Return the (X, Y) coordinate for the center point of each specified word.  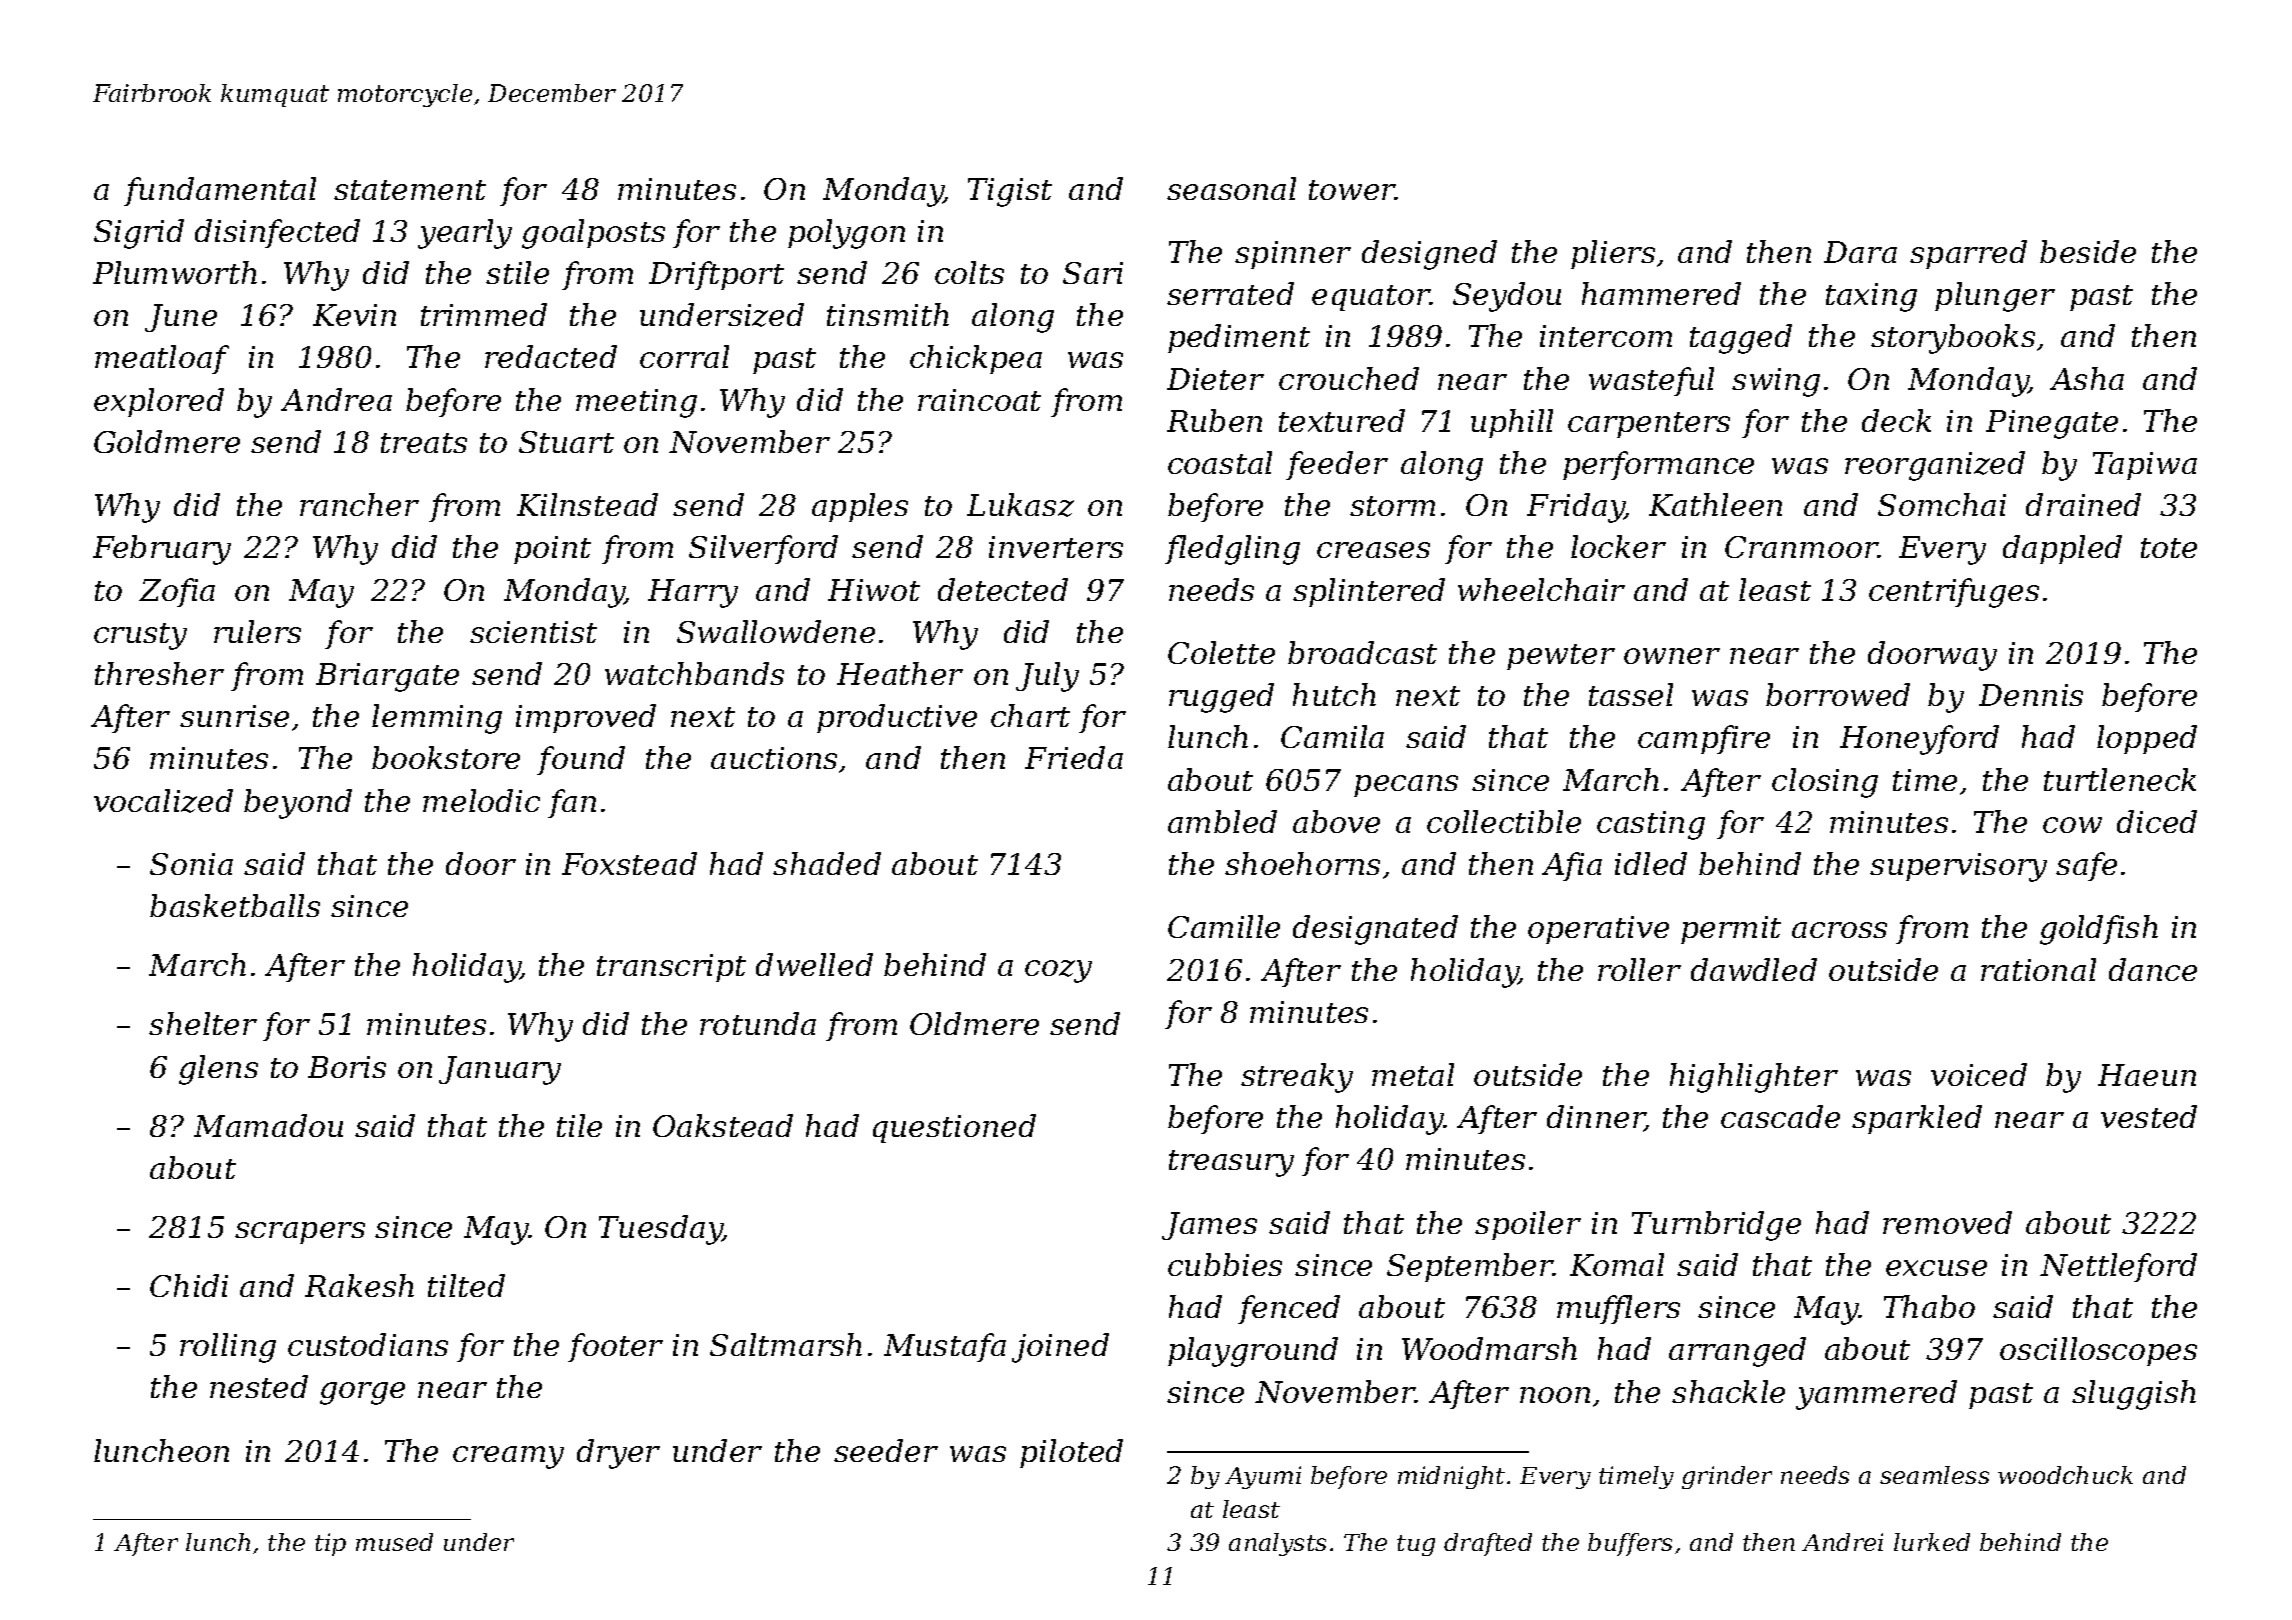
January (500, 1070)
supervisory (1958, 867)
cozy (1058, 971)
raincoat (979, 400)
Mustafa (945, 1347)
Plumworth (175, 272)
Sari (1093, 273)
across (1839, 930)
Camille (1224, 926)
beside (2088, 251)
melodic (481, 800)
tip (330, 1544)
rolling (228, 1348)
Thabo (1929, 1306)
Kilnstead (587, 504)
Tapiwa (2145, 466)
